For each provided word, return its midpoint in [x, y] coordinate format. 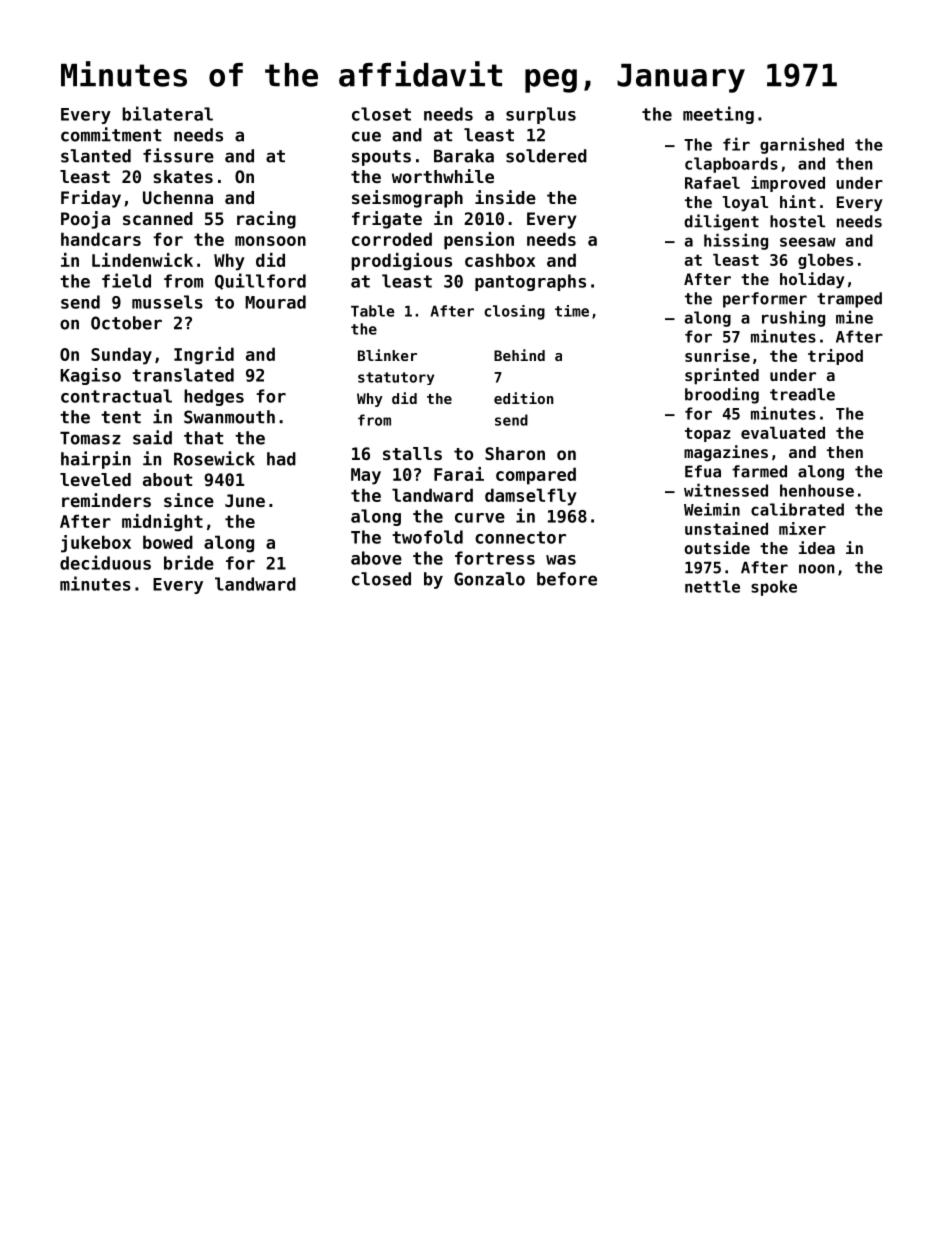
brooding [722, 395]
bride [189, 562]
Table [372, 311]
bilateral [167, 113]
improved [788, 184]
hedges [214, 397]
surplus [541, 115]
